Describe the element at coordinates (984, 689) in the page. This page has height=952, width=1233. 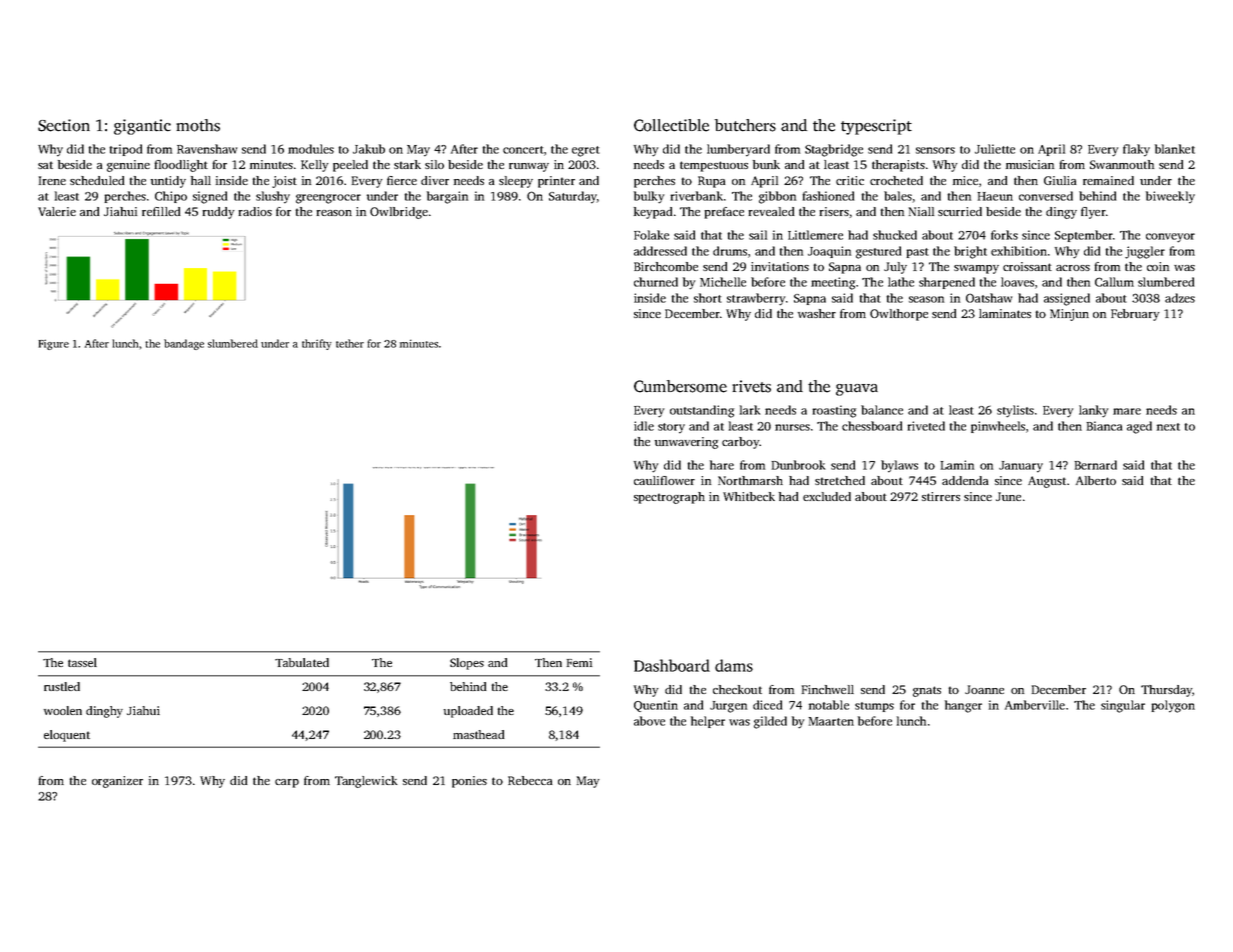
I see `Joanne` at that location.
